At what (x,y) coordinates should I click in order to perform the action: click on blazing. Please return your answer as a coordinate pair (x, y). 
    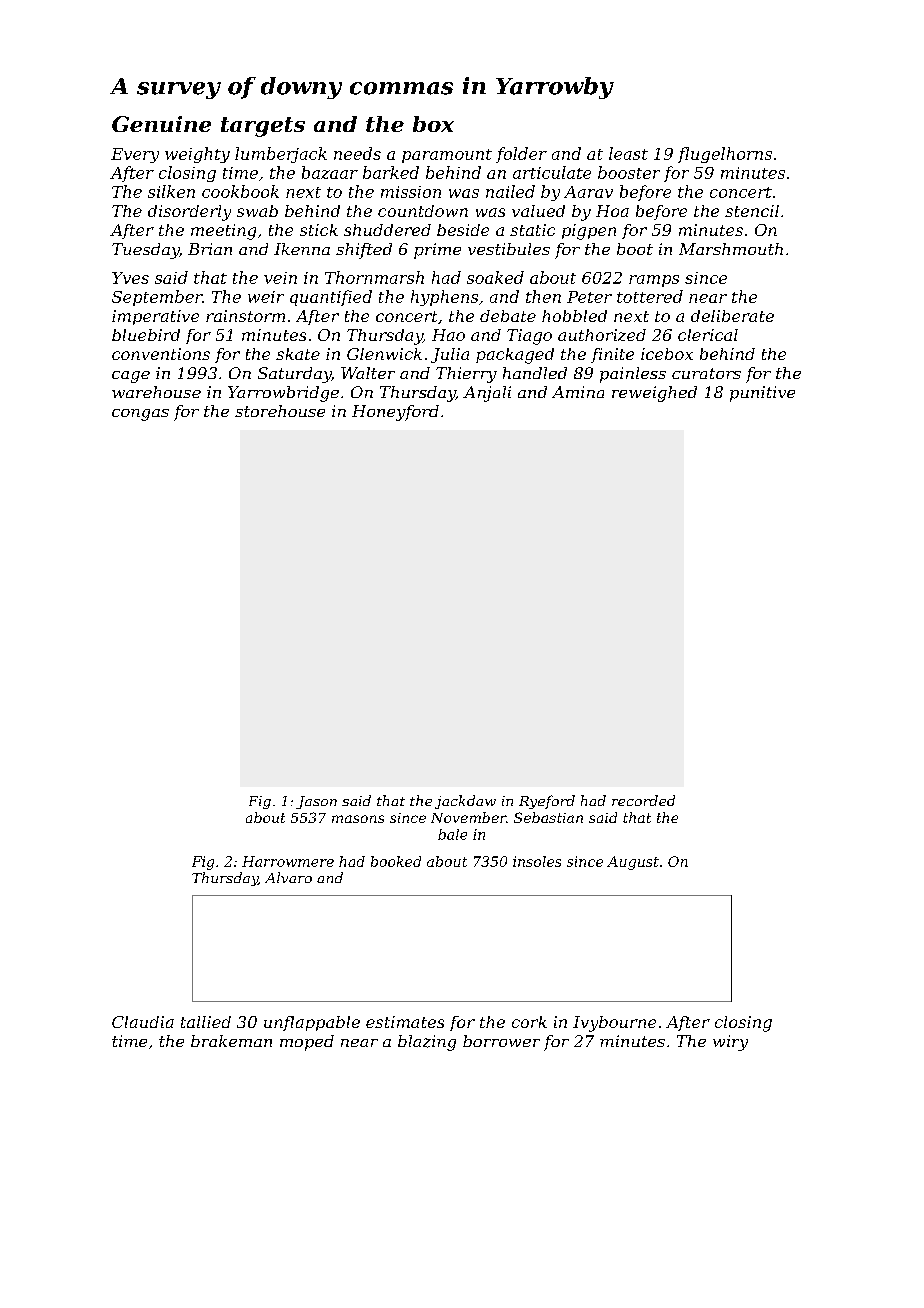
    Looking at the image, I should click on (427, 1043).
